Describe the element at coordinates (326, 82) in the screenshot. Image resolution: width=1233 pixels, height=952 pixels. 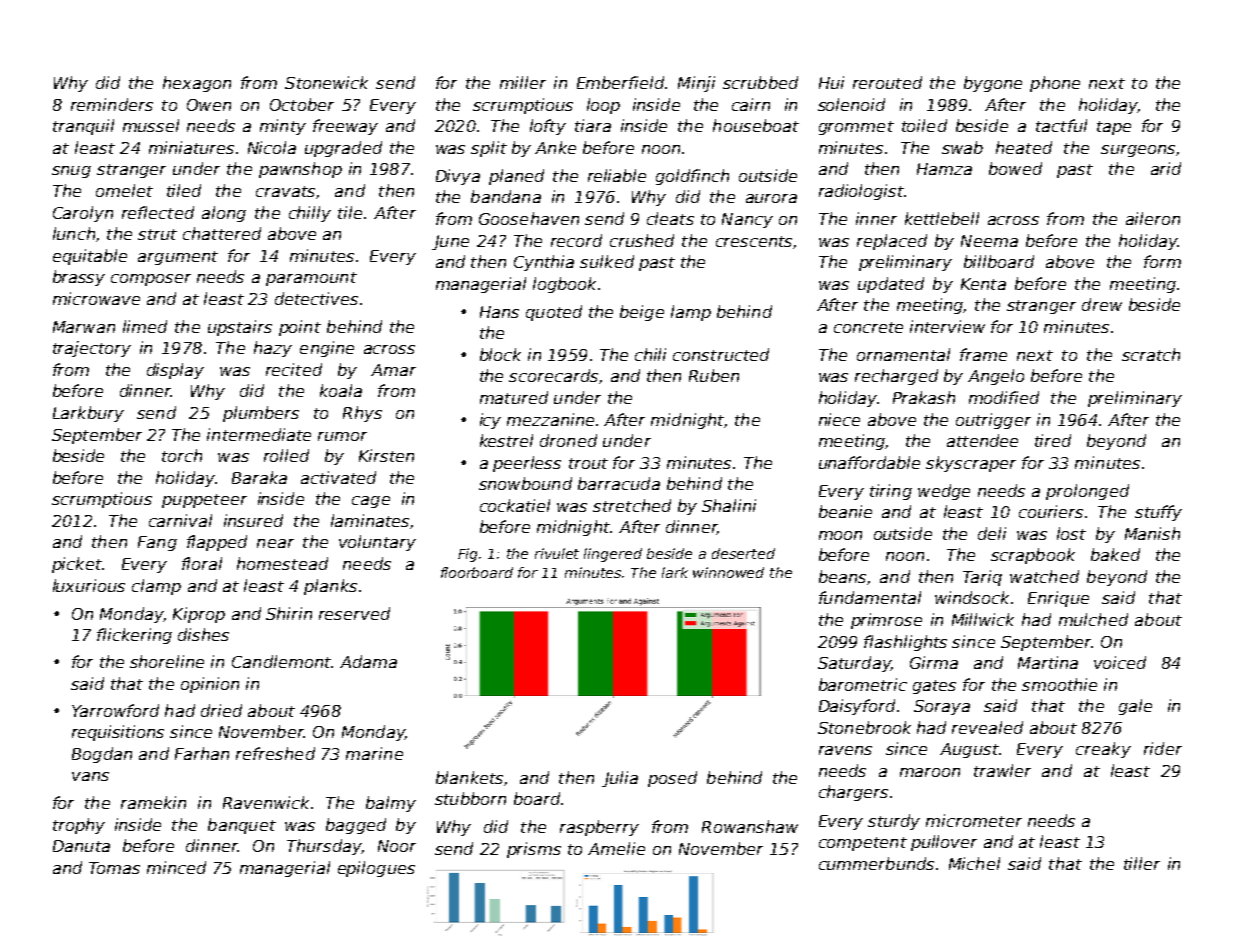
I see `Stonewick` at that location.
